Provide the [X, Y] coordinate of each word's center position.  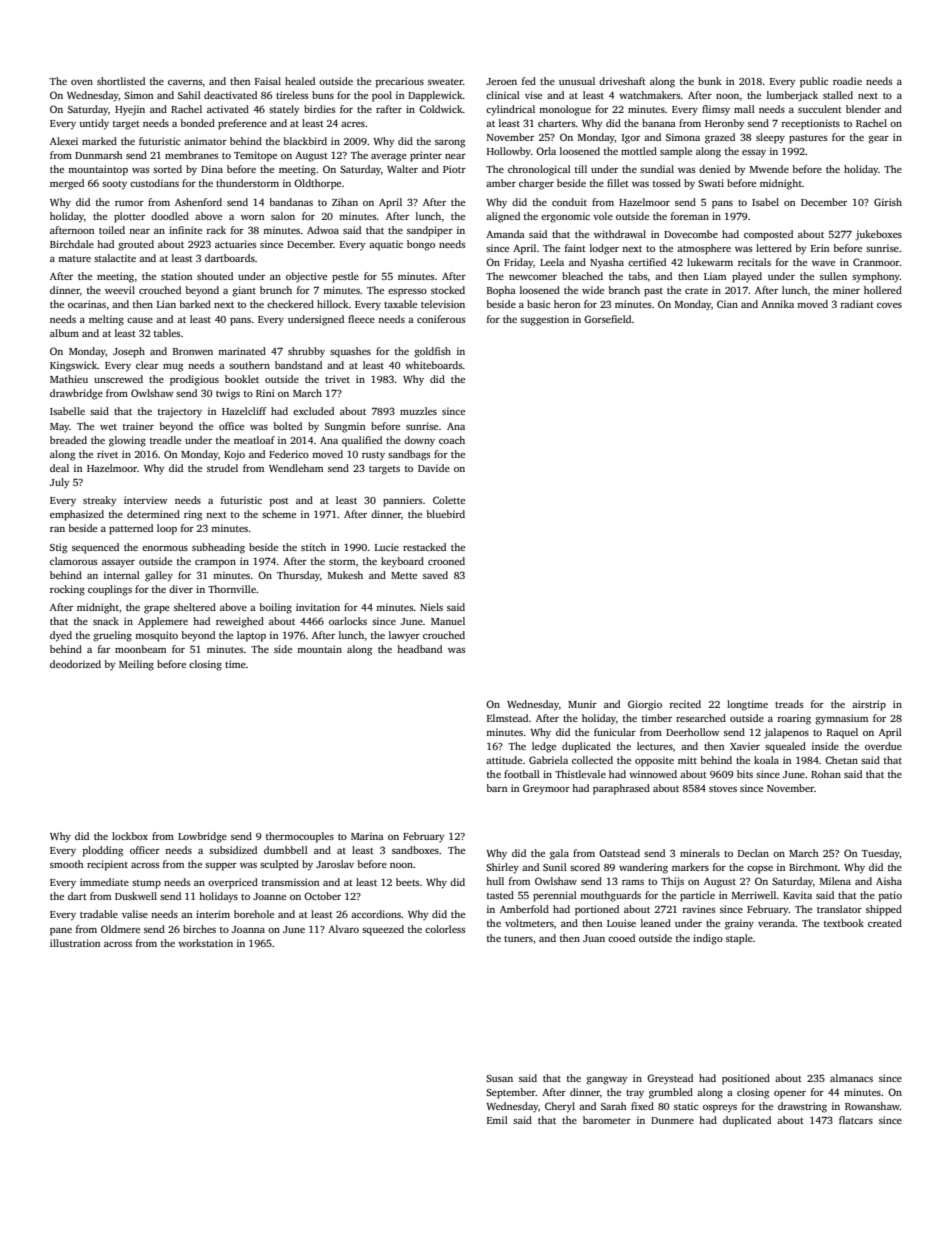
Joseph [129, 352]
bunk [710, 81]
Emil [497, 1120]
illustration [75, 943]
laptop [251, 636]
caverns [185, 82]
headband [419, 649]
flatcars [856, 1120]
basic [538, 304]
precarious [400, 82]
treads [789, 704]
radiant [857, 304]
